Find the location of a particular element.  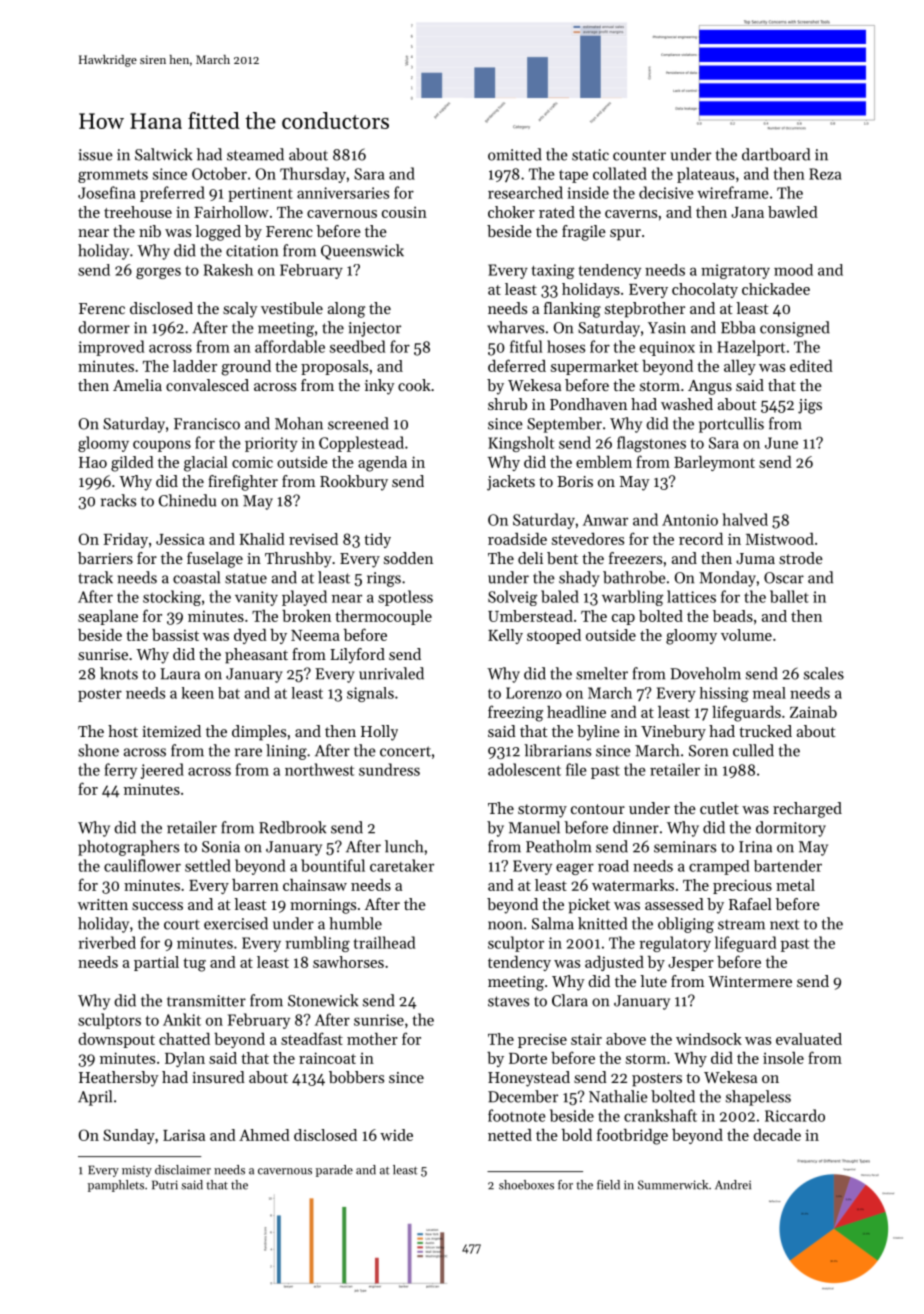

jeered is located at coordinates (162, 771).
